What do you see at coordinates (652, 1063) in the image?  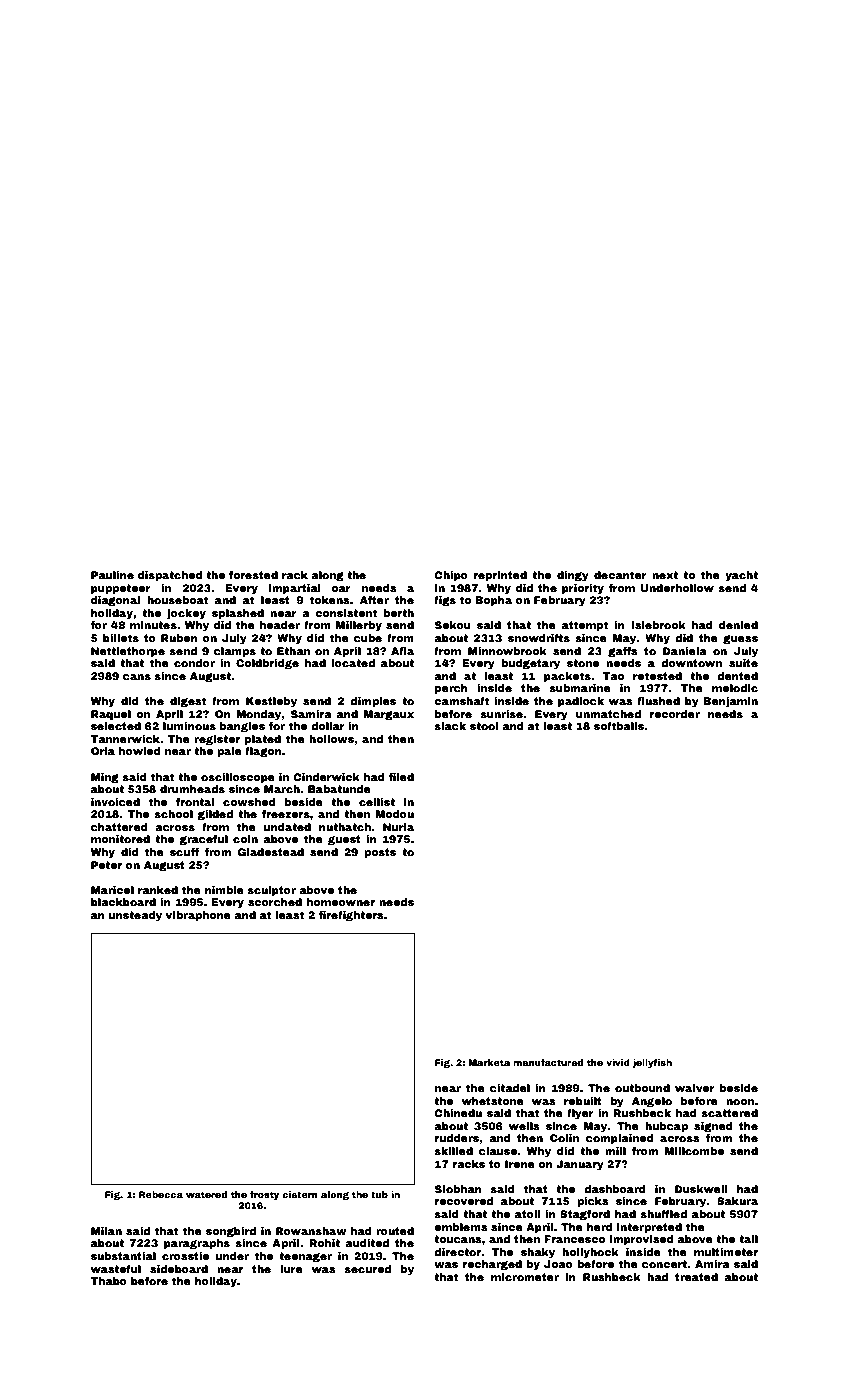 I see `jellyfish` at bounding box center [652, 1063].
